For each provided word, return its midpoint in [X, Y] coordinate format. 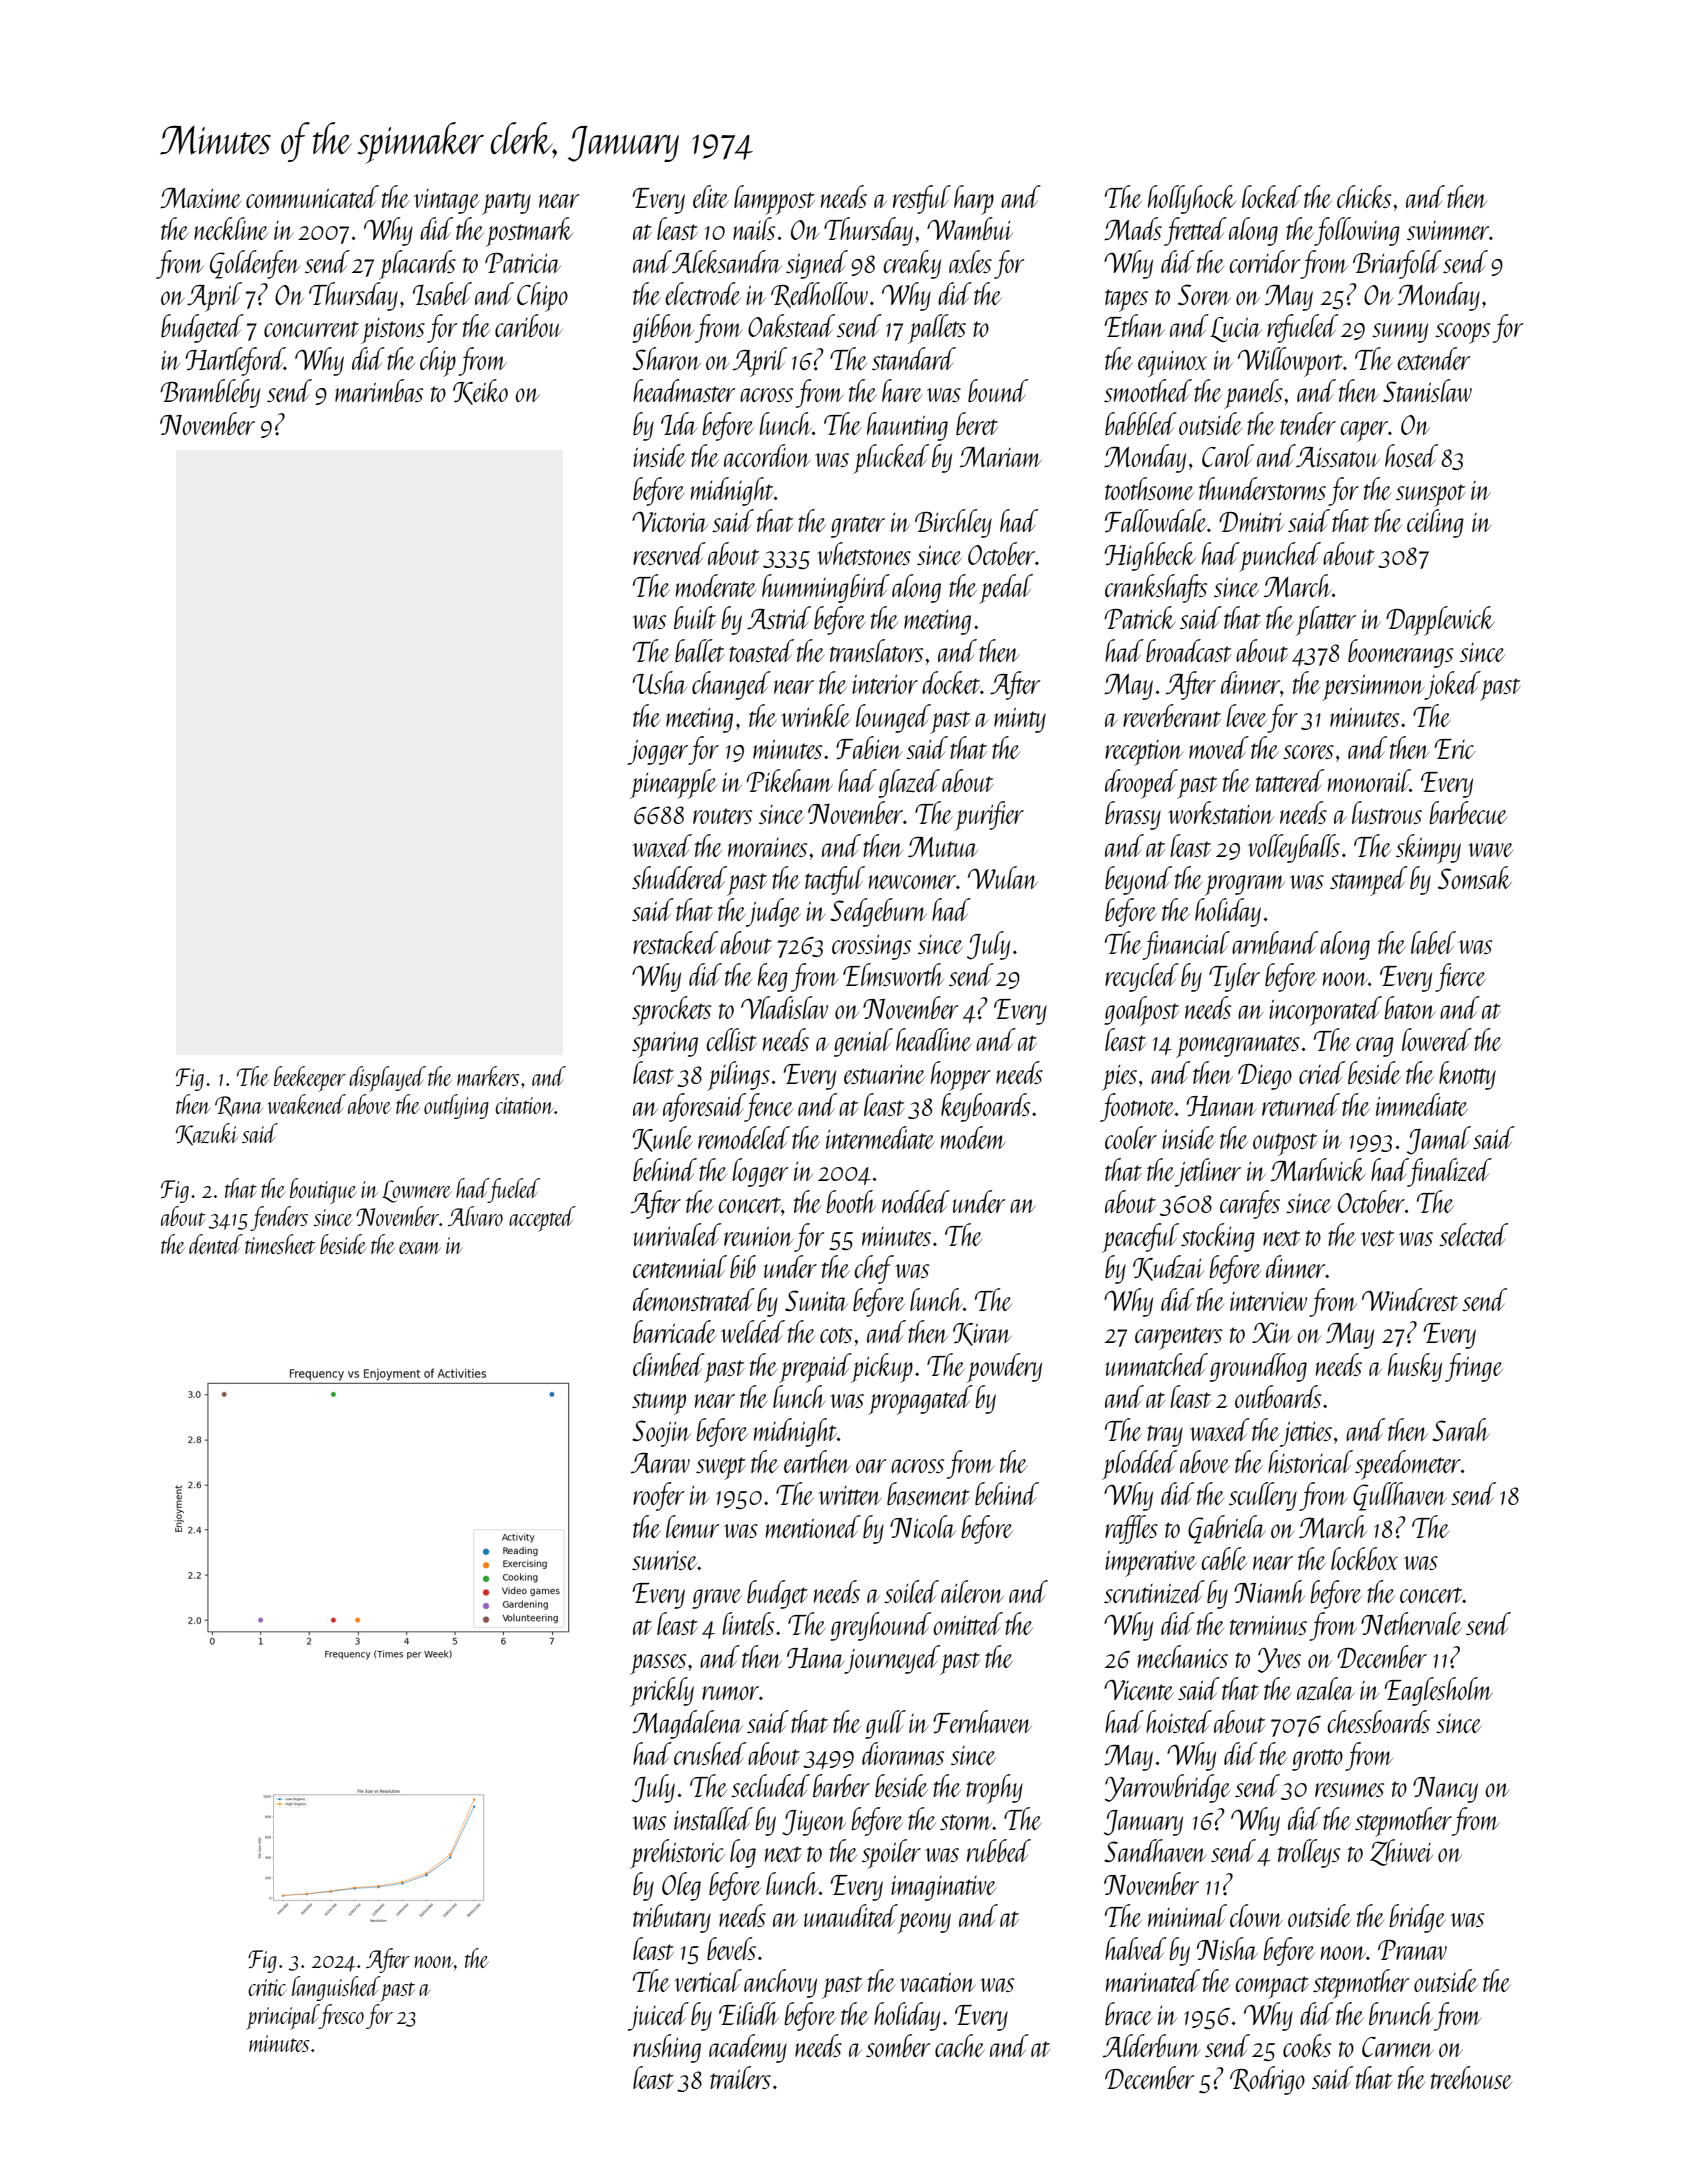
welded [753, 1331]
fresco [341, 2016]
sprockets [671, 1011]
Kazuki [207, 1134]
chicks [1364, 196]
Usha [659, 682]
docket [951, 682]
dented [216, 1244]
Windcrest [1410, 1299]
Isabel [442, 293]
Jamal [1439, 1140]
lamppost [774, 200]
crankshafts [1156, 588]
